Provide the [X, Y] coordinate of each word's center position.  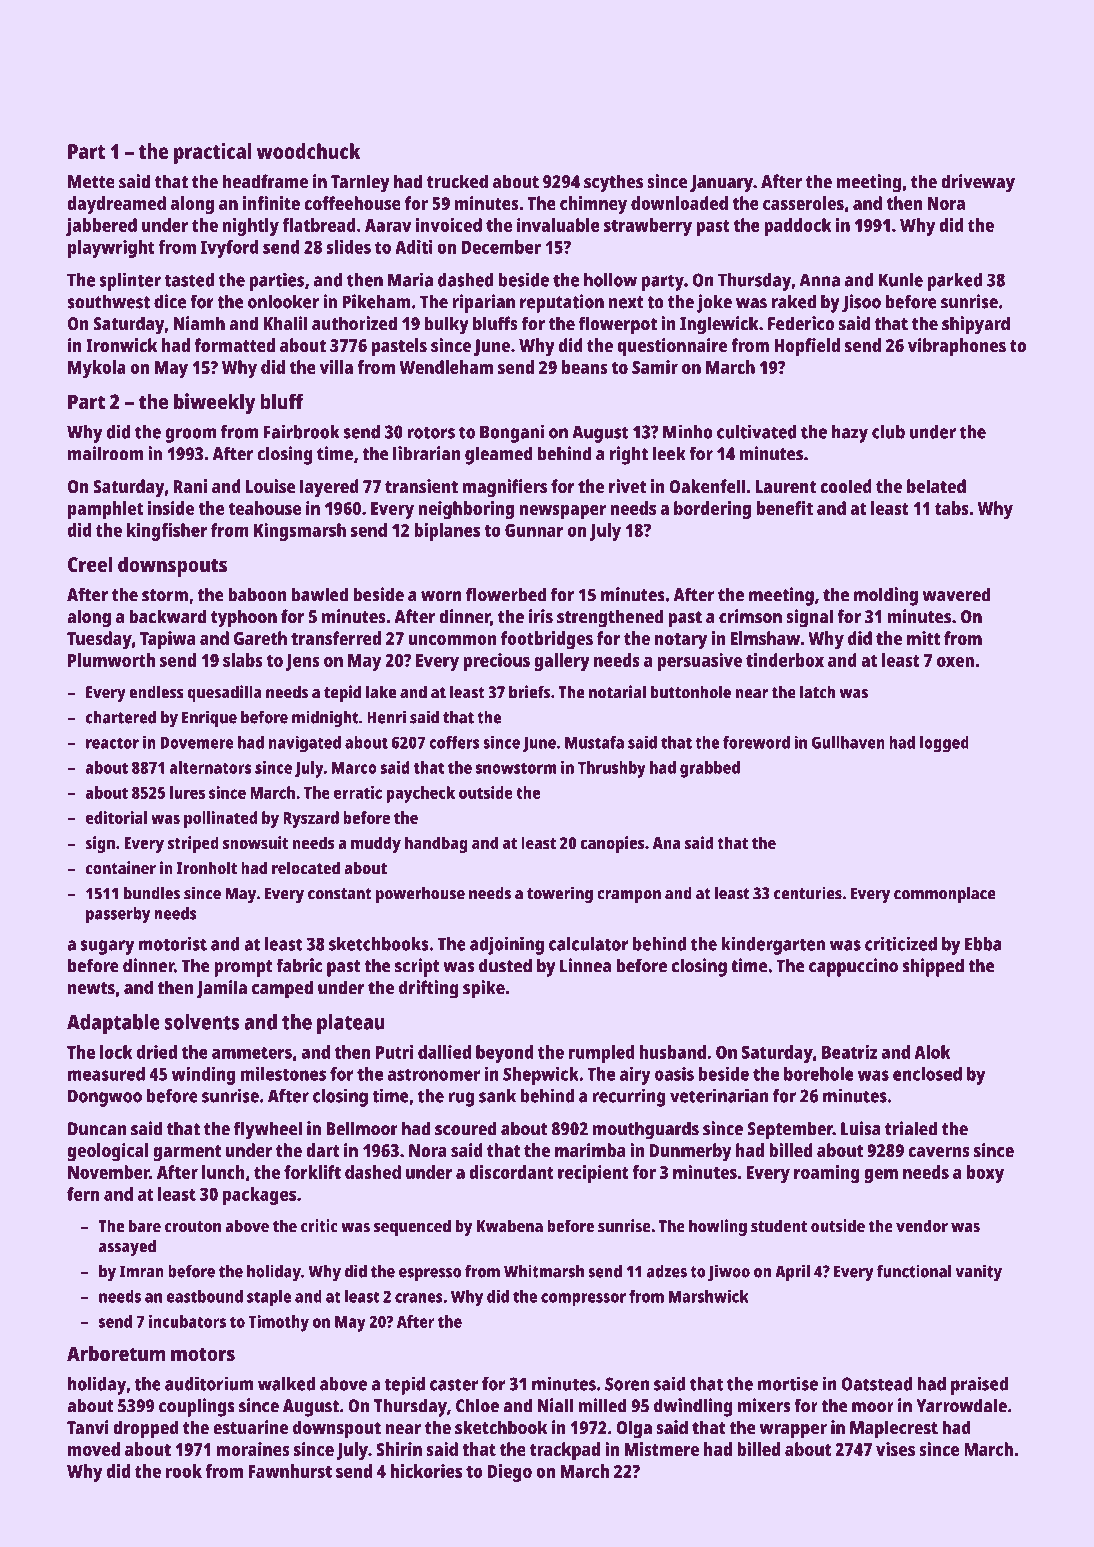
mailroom [105, 453]
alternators [210, 767]
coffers [454, 742]
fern [83, 1194]
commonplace [945, 895]
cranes [419, 1298]
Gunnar [534, 530]
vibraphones [957, 347]
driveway [978, 183]
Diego [510, 1473]
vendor [922, 1226]
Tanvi [88, 1427]
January [721, 184]
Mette [91, 182]
